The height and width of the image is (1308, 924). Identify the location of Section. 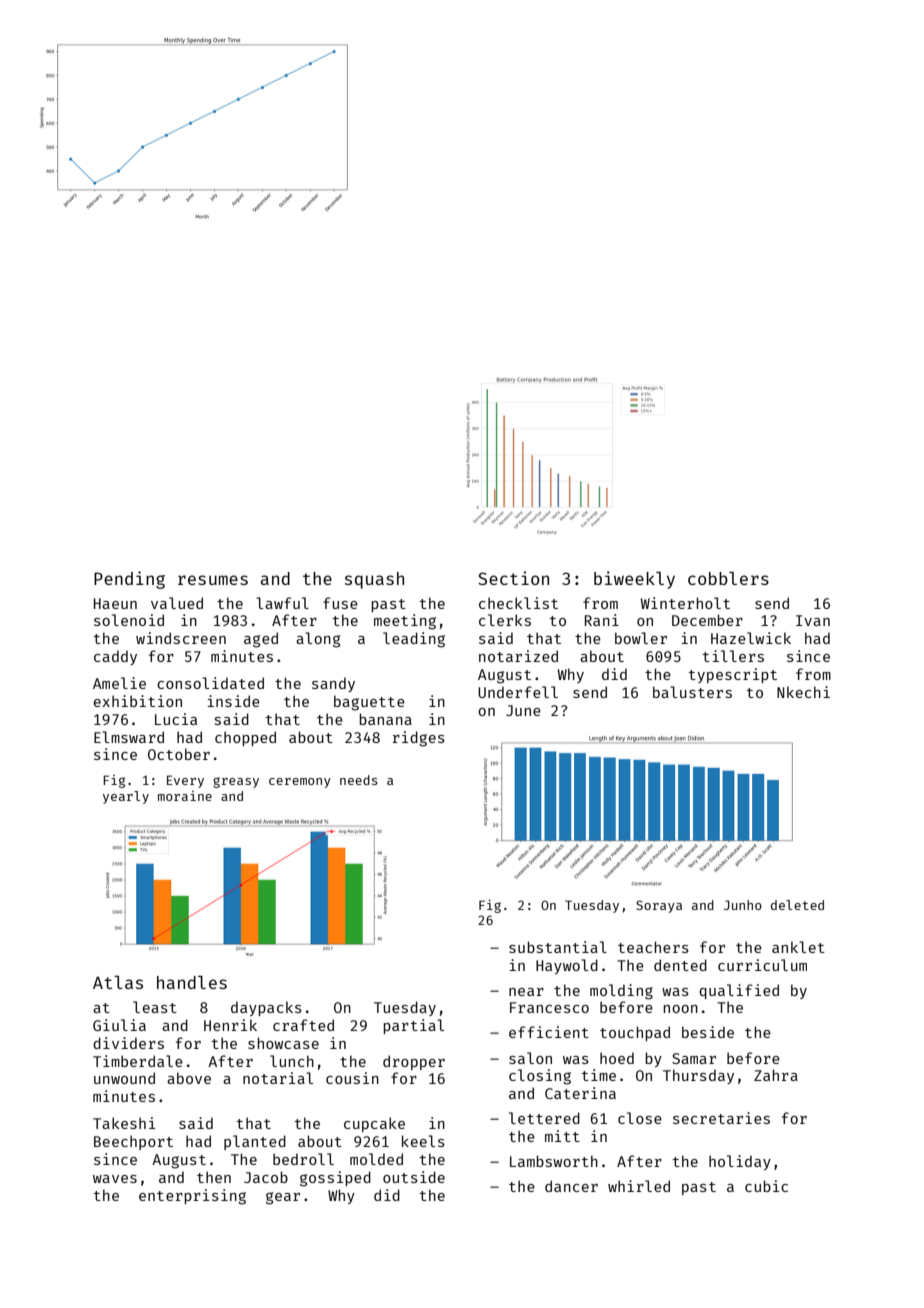
(513, 578).
